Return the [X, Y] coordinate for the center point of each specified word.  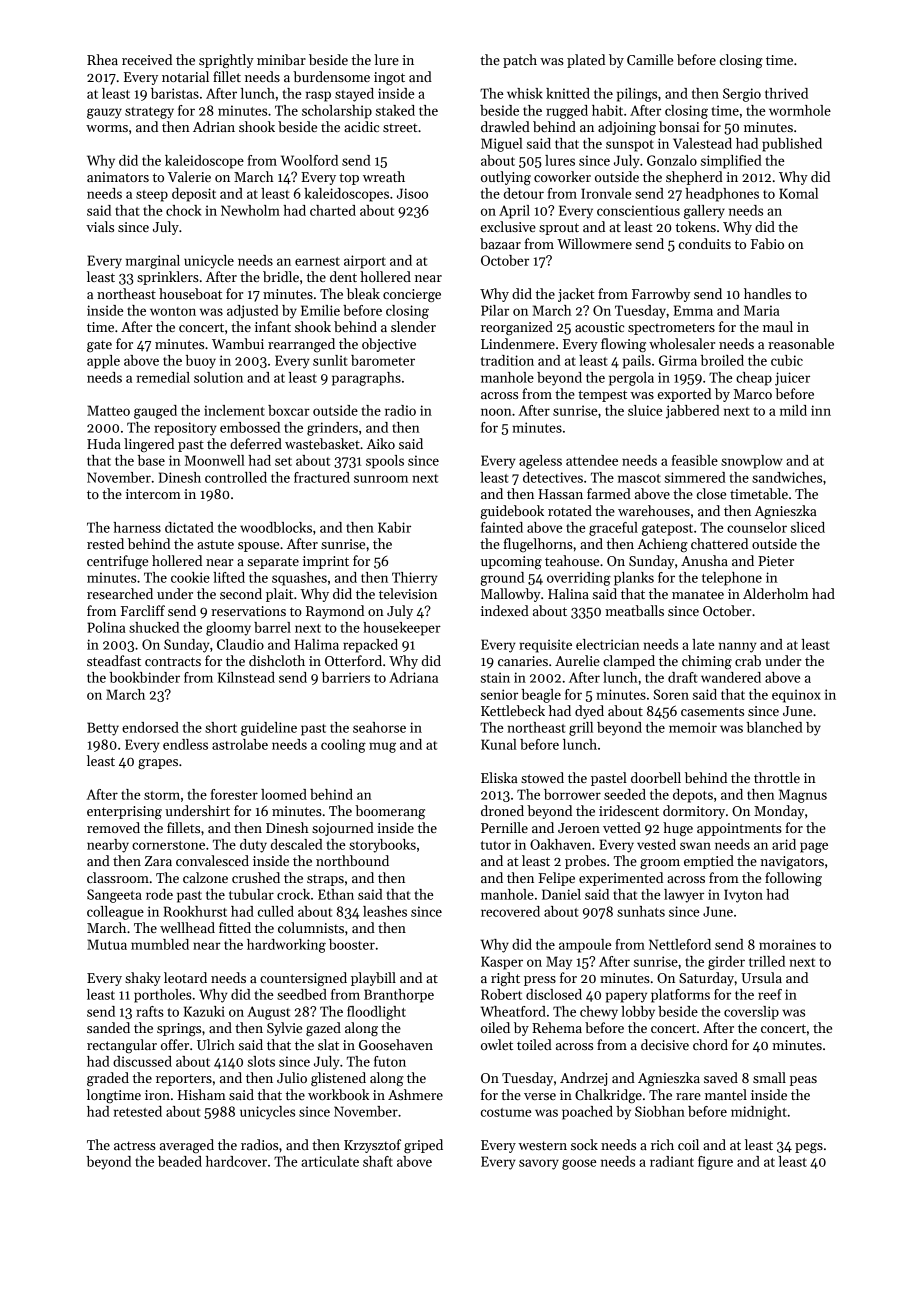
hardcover [236, 1161]
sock [584, 1144]
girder [726, 963]
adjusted [253, 312]
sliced [808, 527]
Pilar [495, 310]
